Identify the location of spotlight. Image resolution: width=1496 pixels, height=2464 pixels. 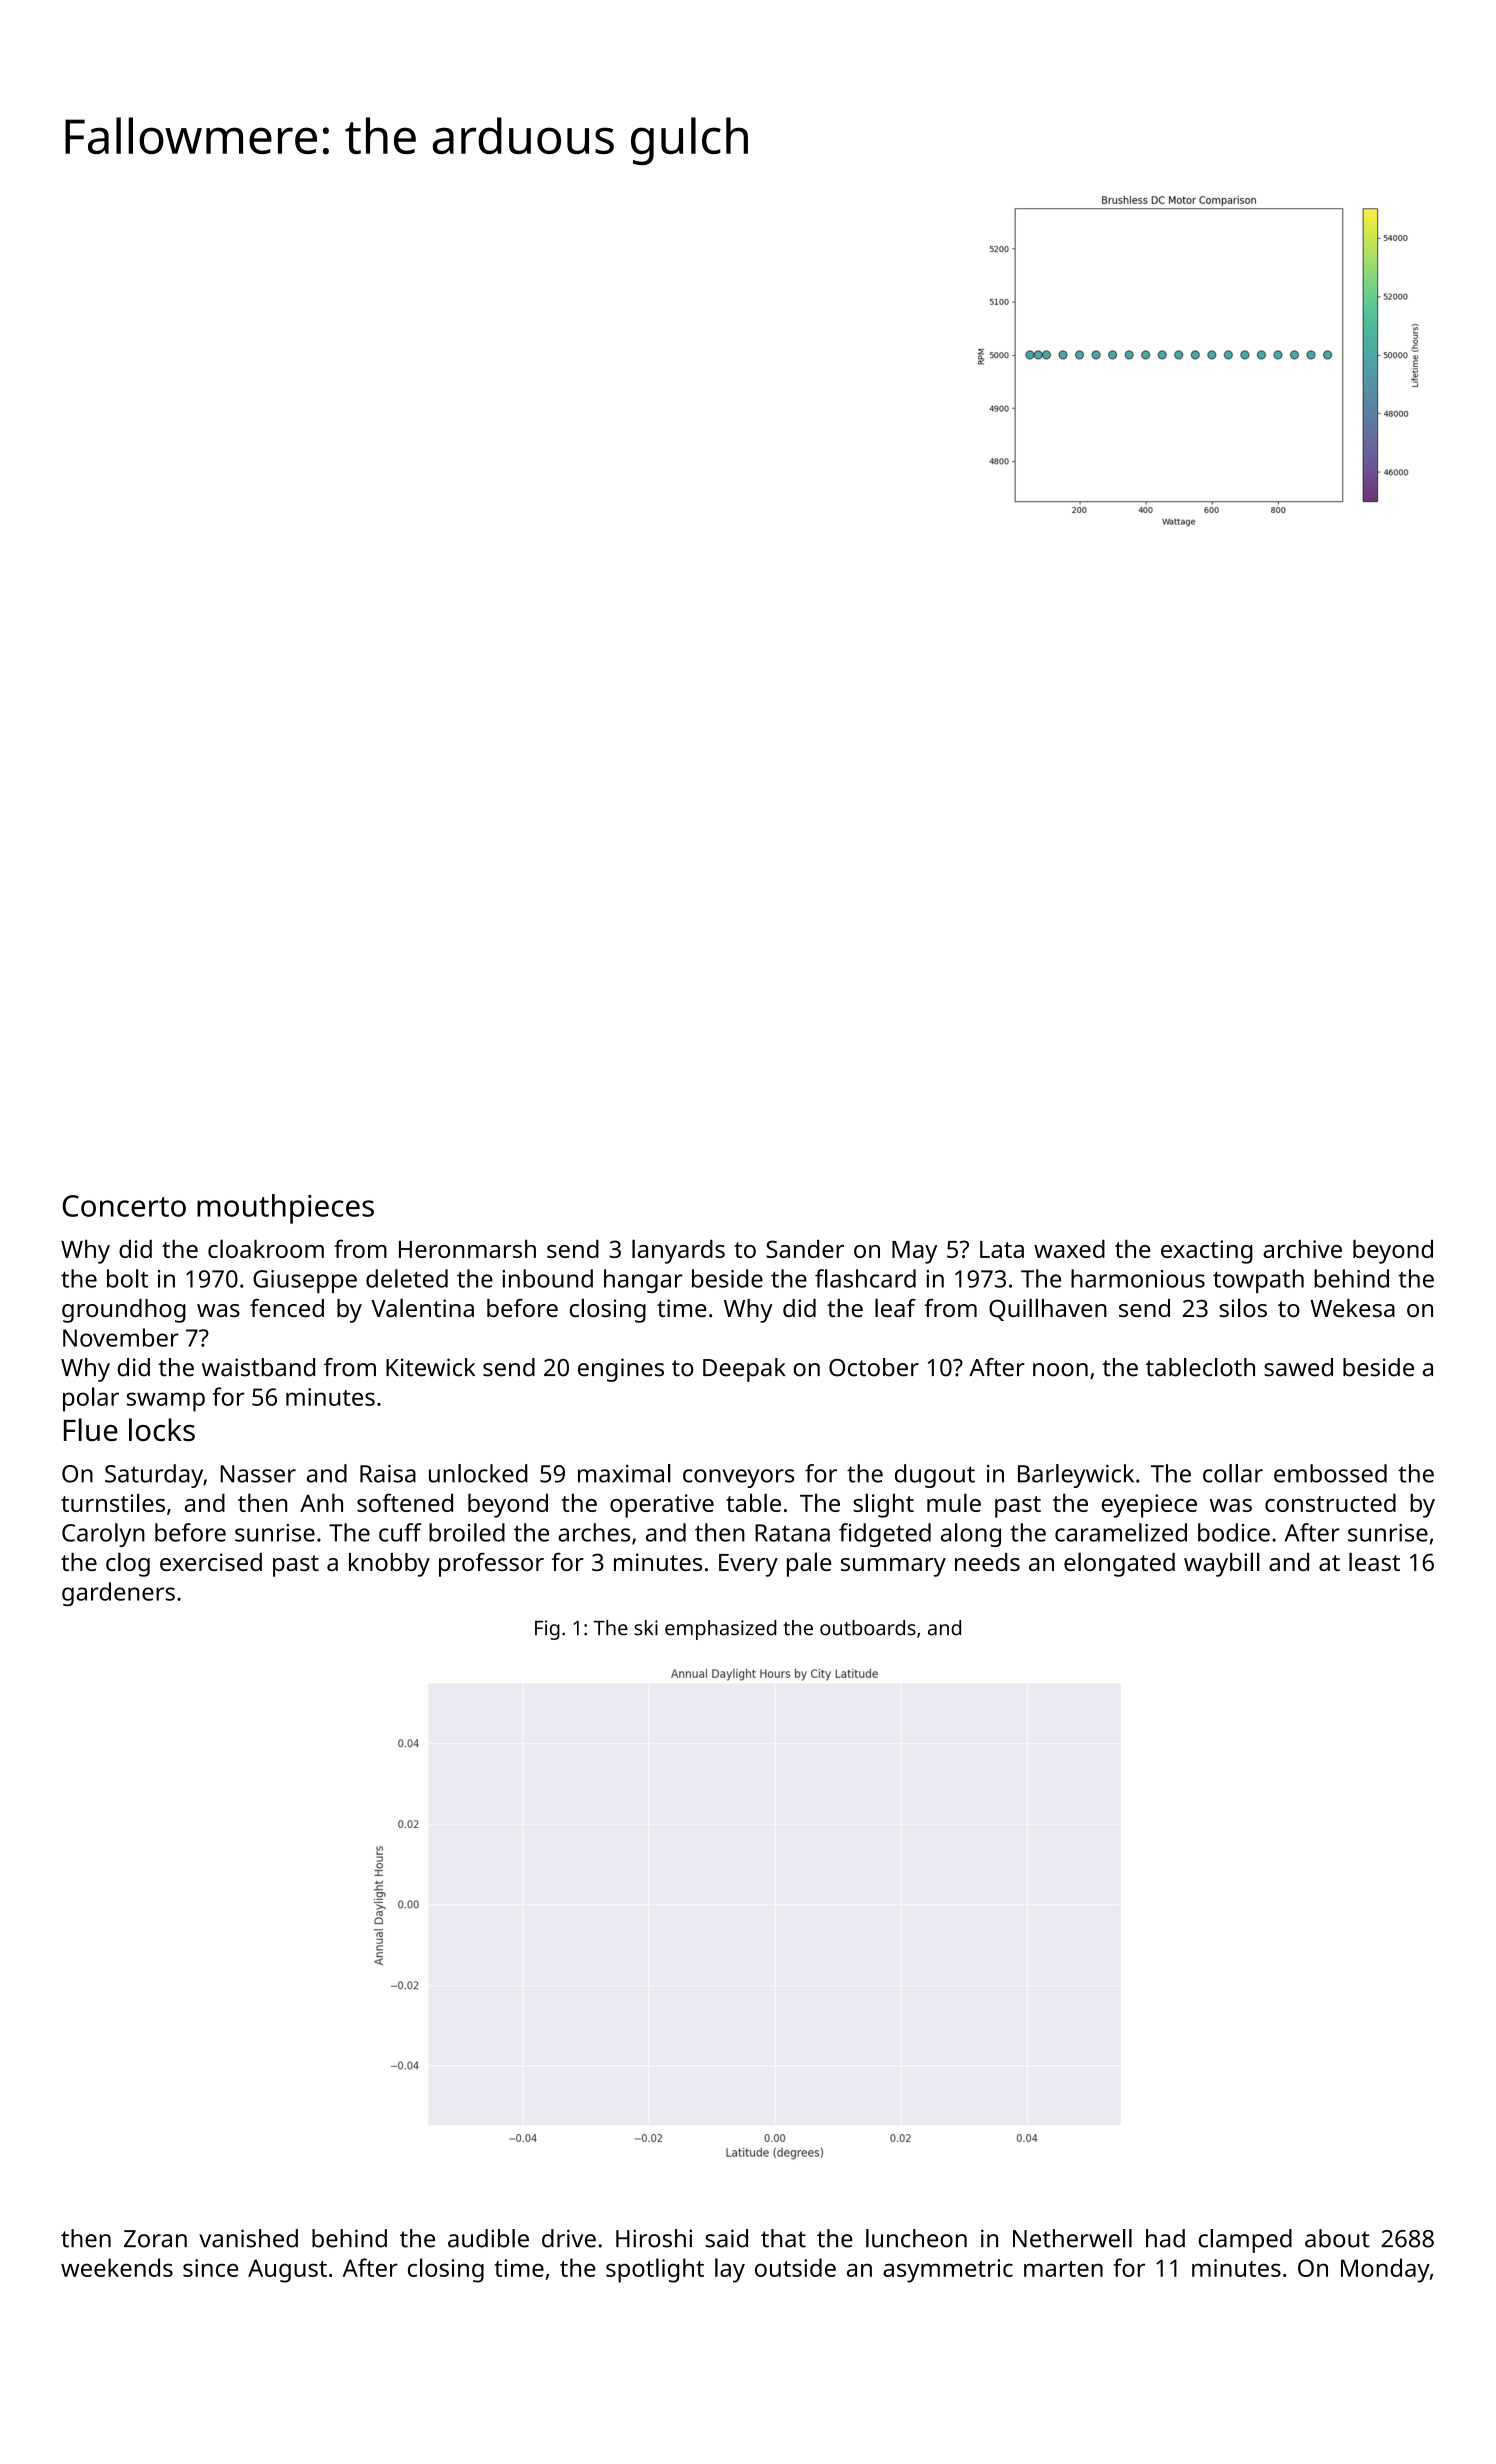
(655, 2270).
